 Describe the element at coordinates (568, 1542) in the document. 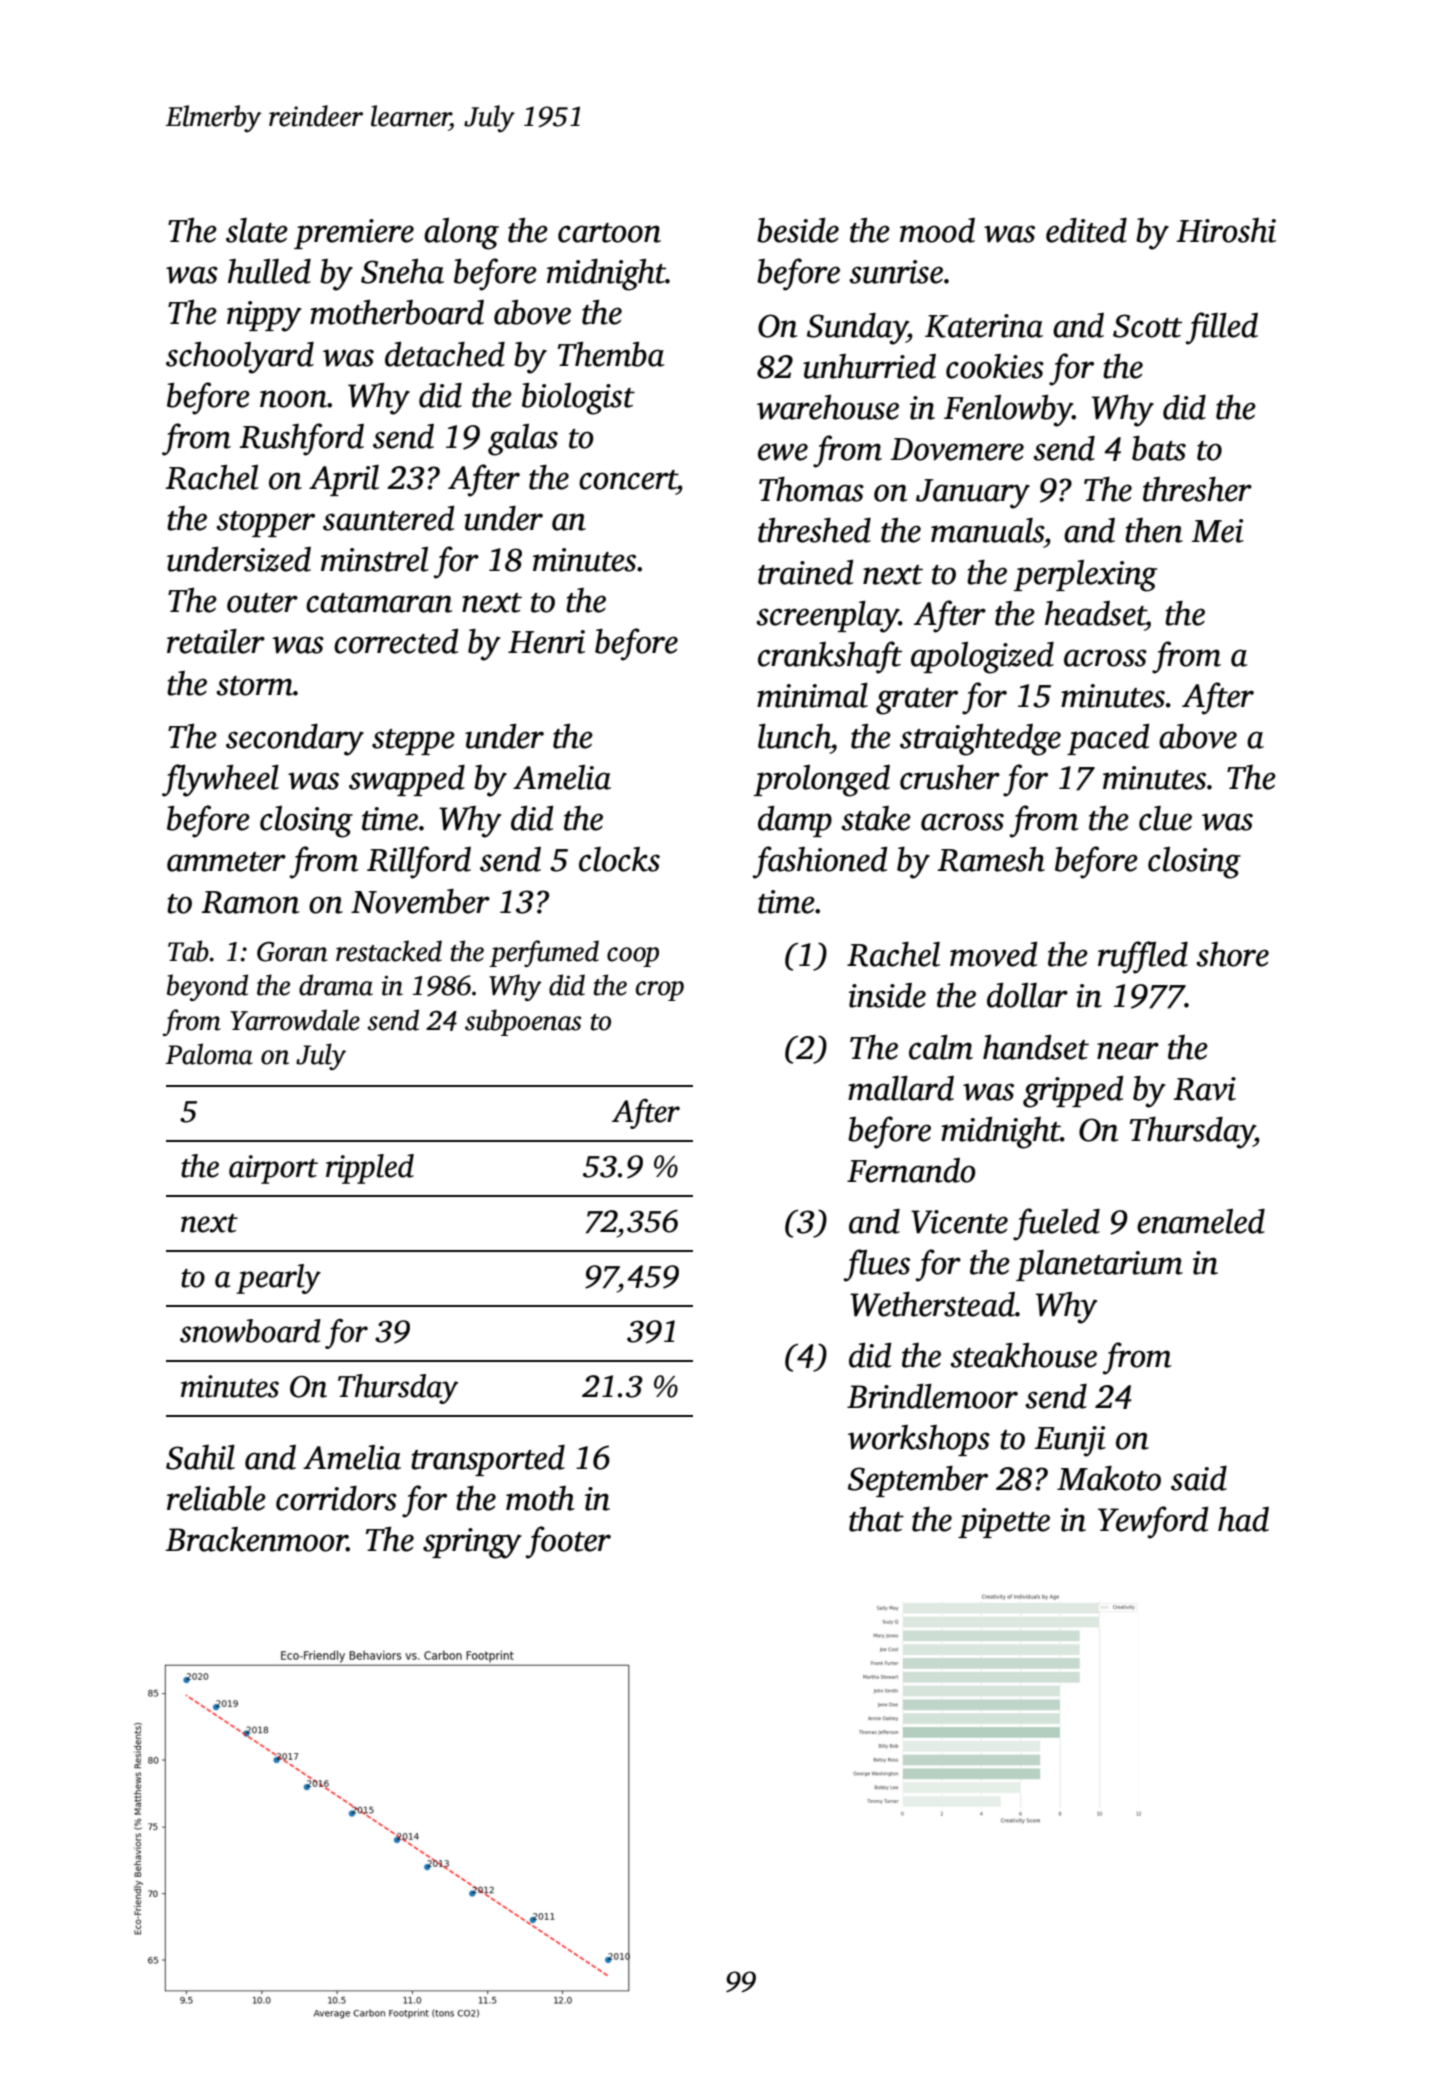

I see `footer` at that location.
